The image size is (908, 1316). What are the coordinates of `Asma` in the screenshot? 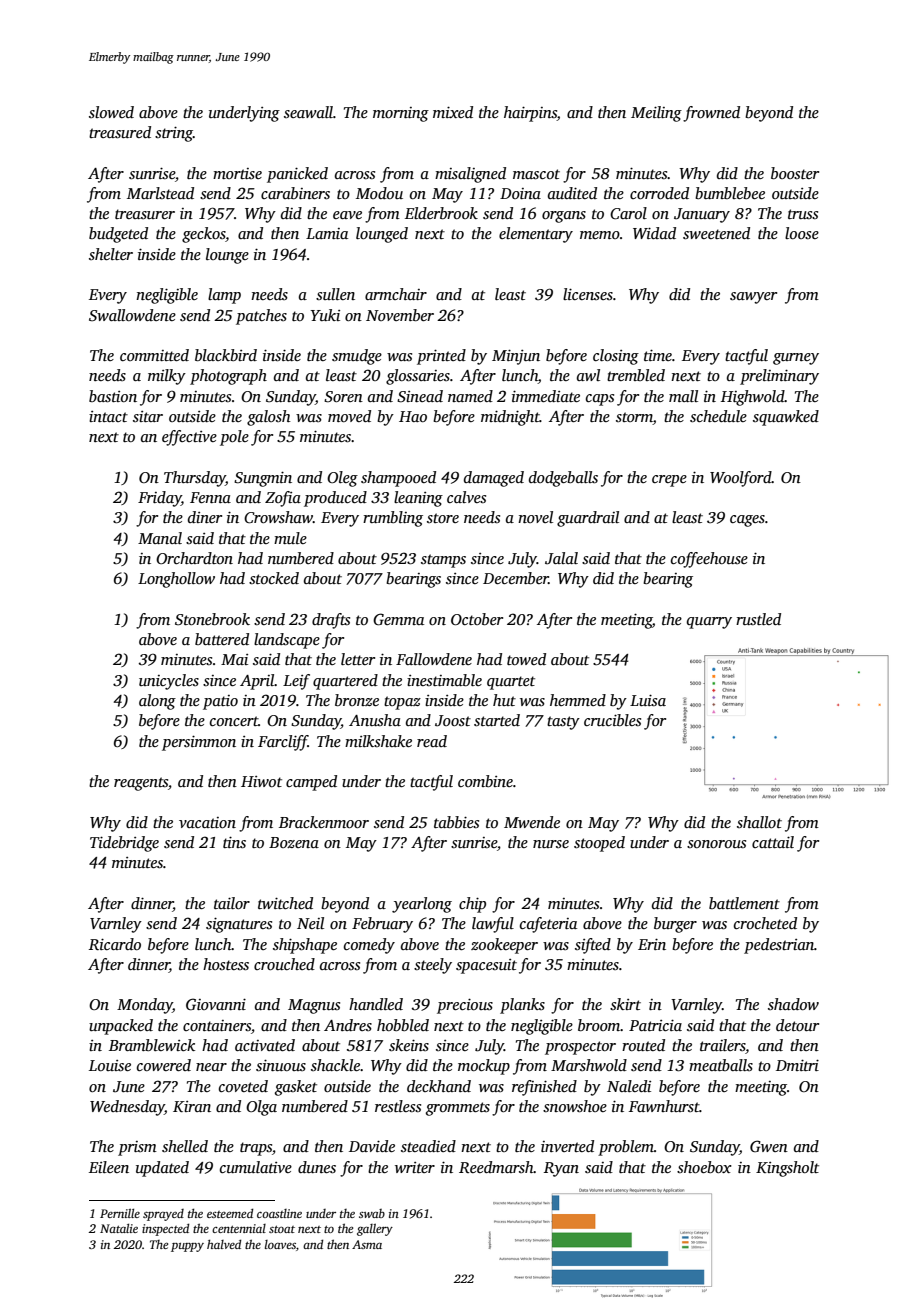 It's located at (367, 1244).
